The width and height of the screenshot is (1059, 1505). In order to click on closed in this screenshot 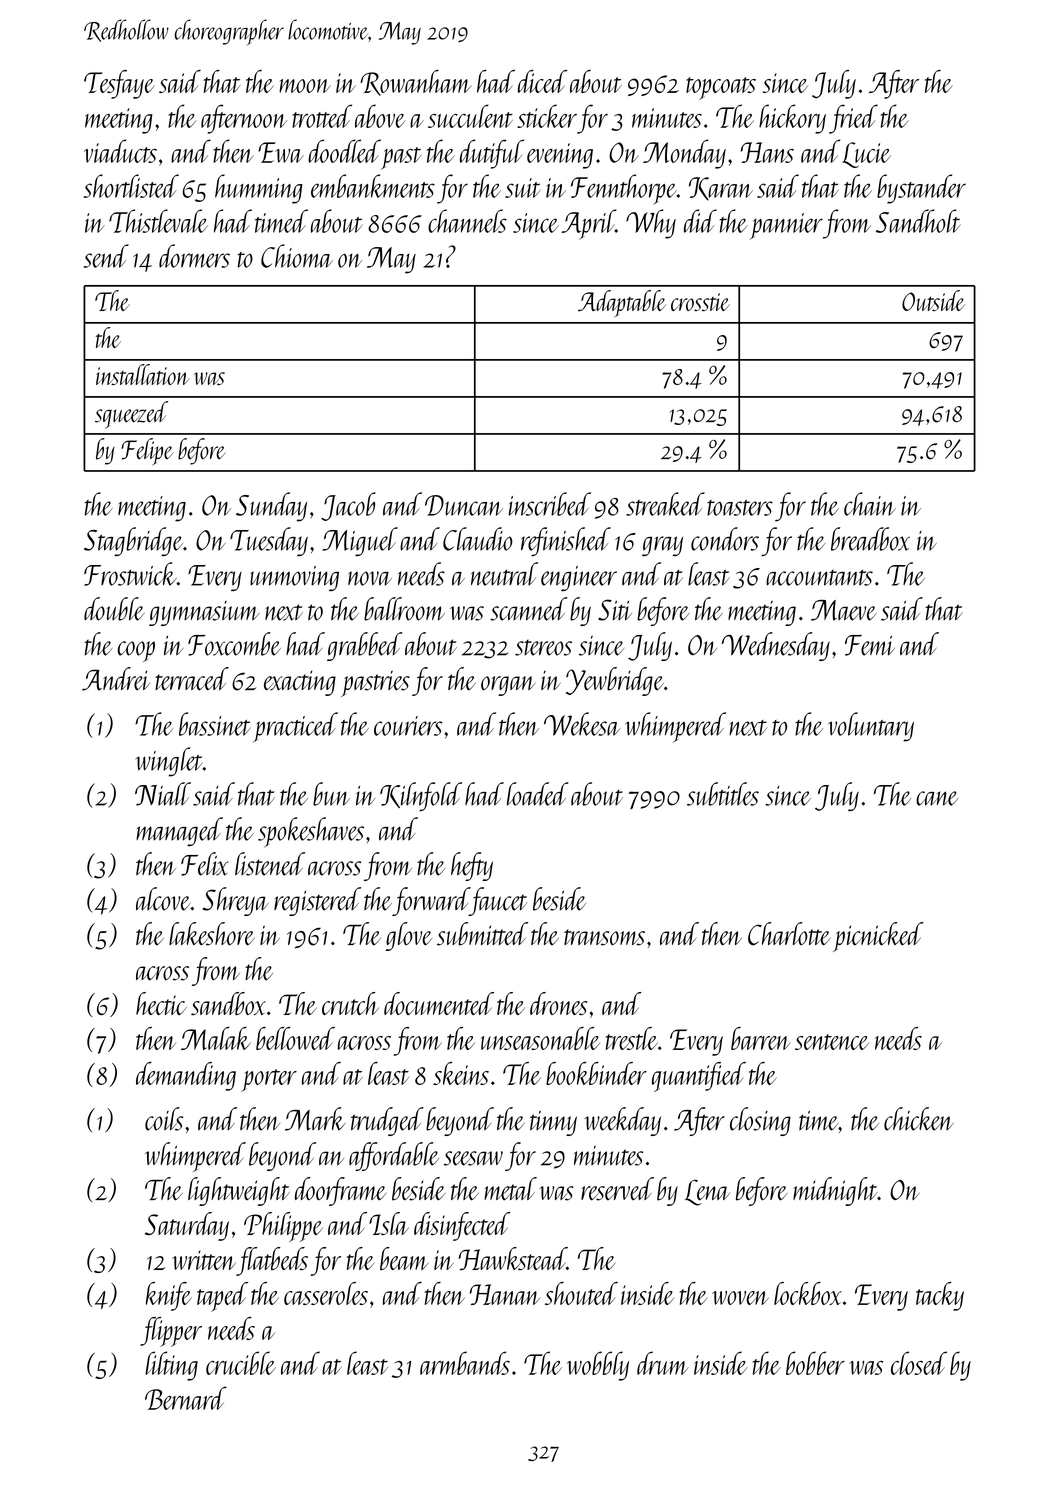, I will do `click(919, 1363)`.
